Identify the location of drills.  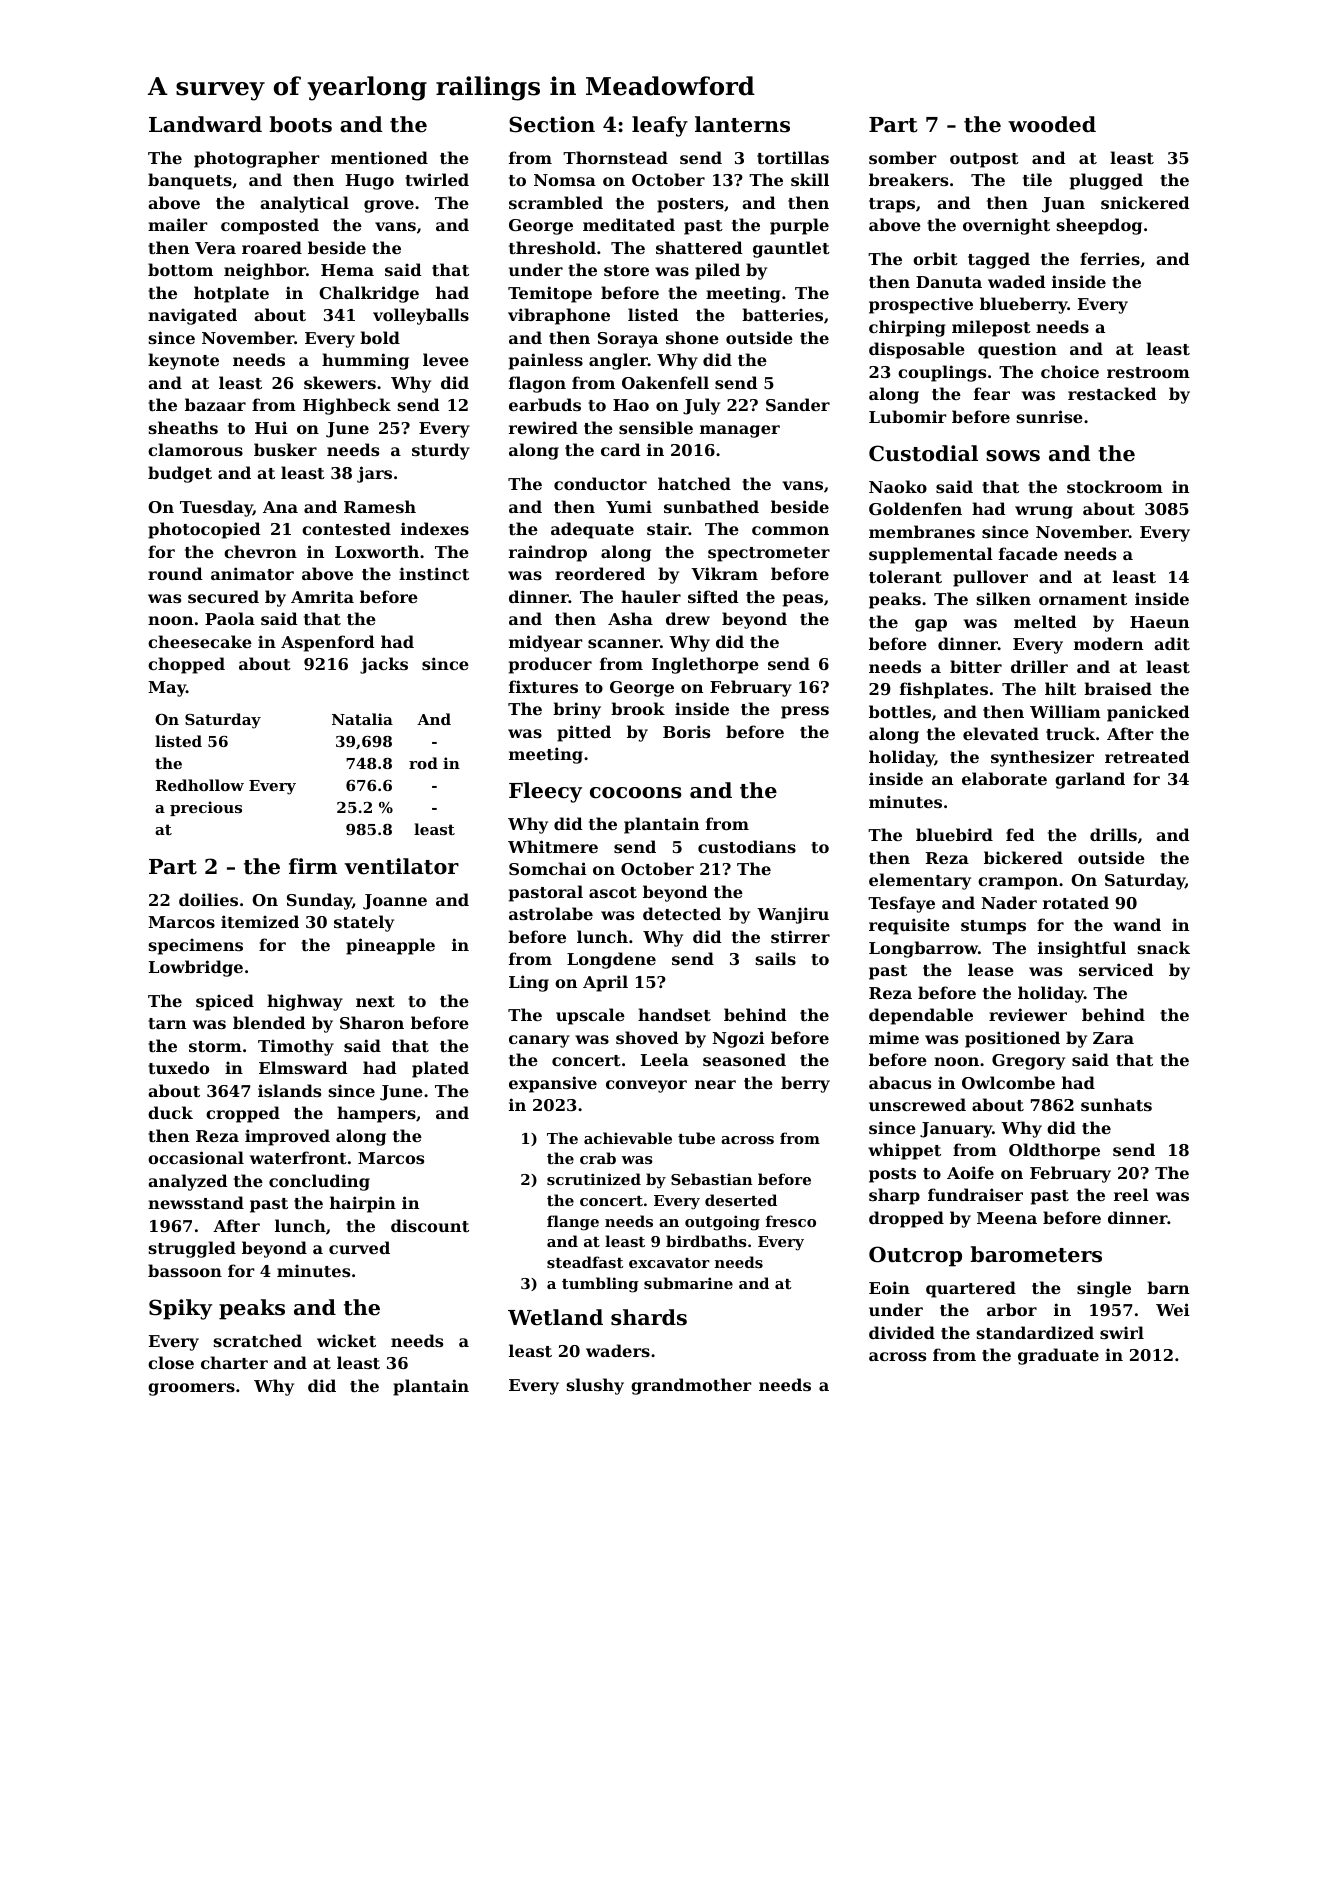
(1113, 834).
